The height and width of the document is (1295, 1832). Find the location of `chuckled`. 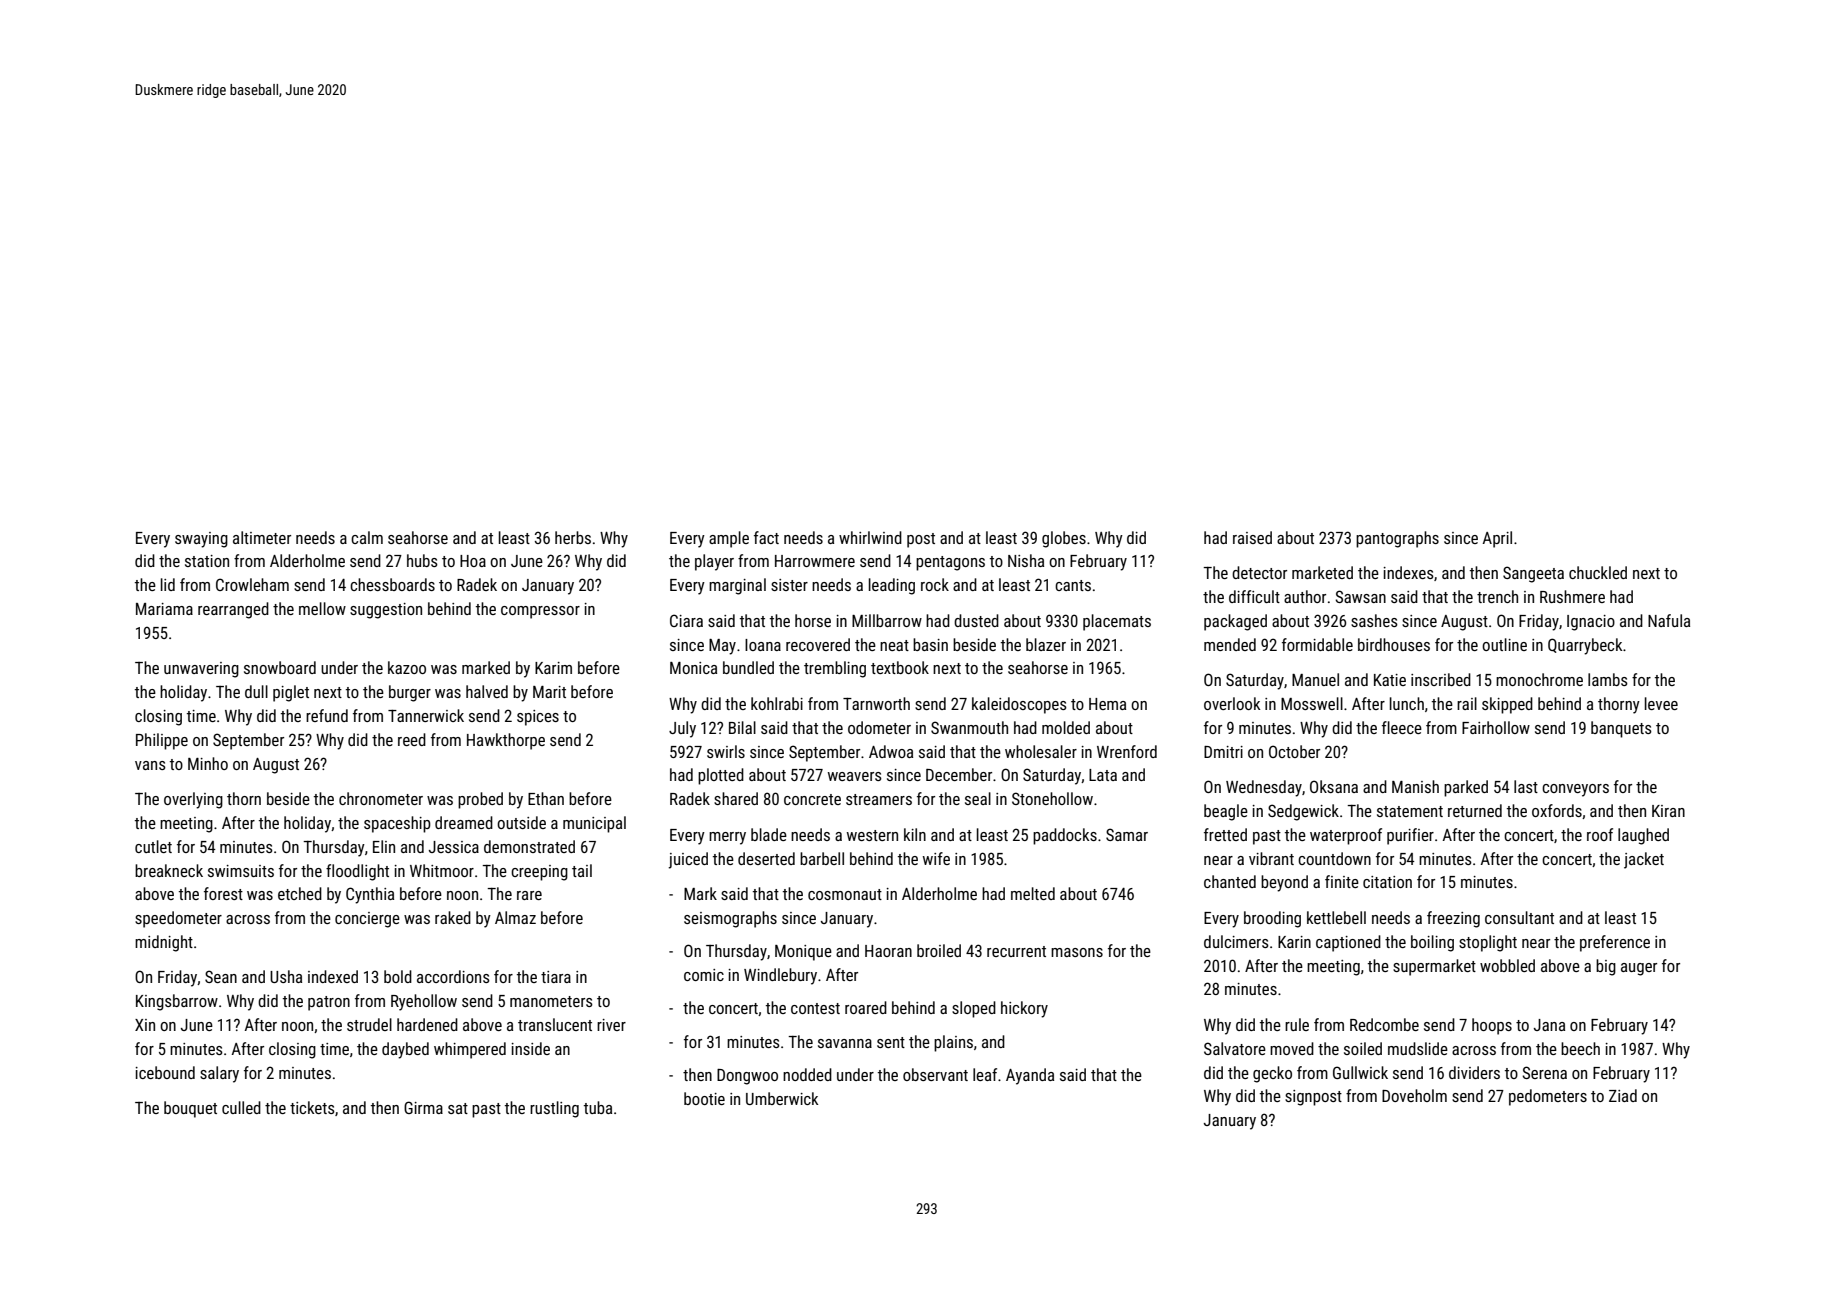

chuckled is located at coordinates (1598, 572).
